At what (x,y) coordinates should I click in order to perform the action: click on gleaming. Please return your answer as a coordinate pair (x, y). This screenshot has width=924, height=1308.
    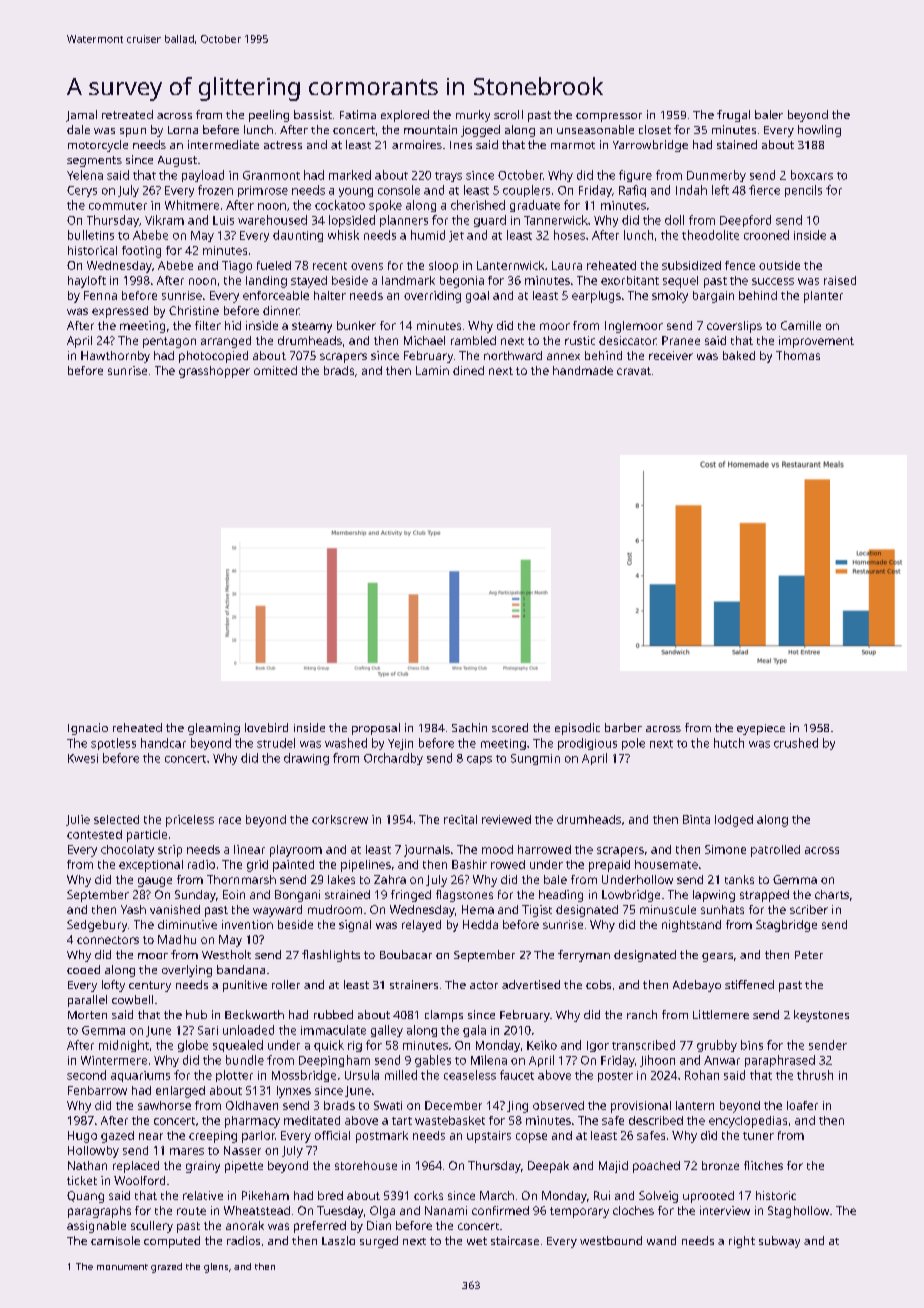
    Looking at the image, I should click on (214, 729).
